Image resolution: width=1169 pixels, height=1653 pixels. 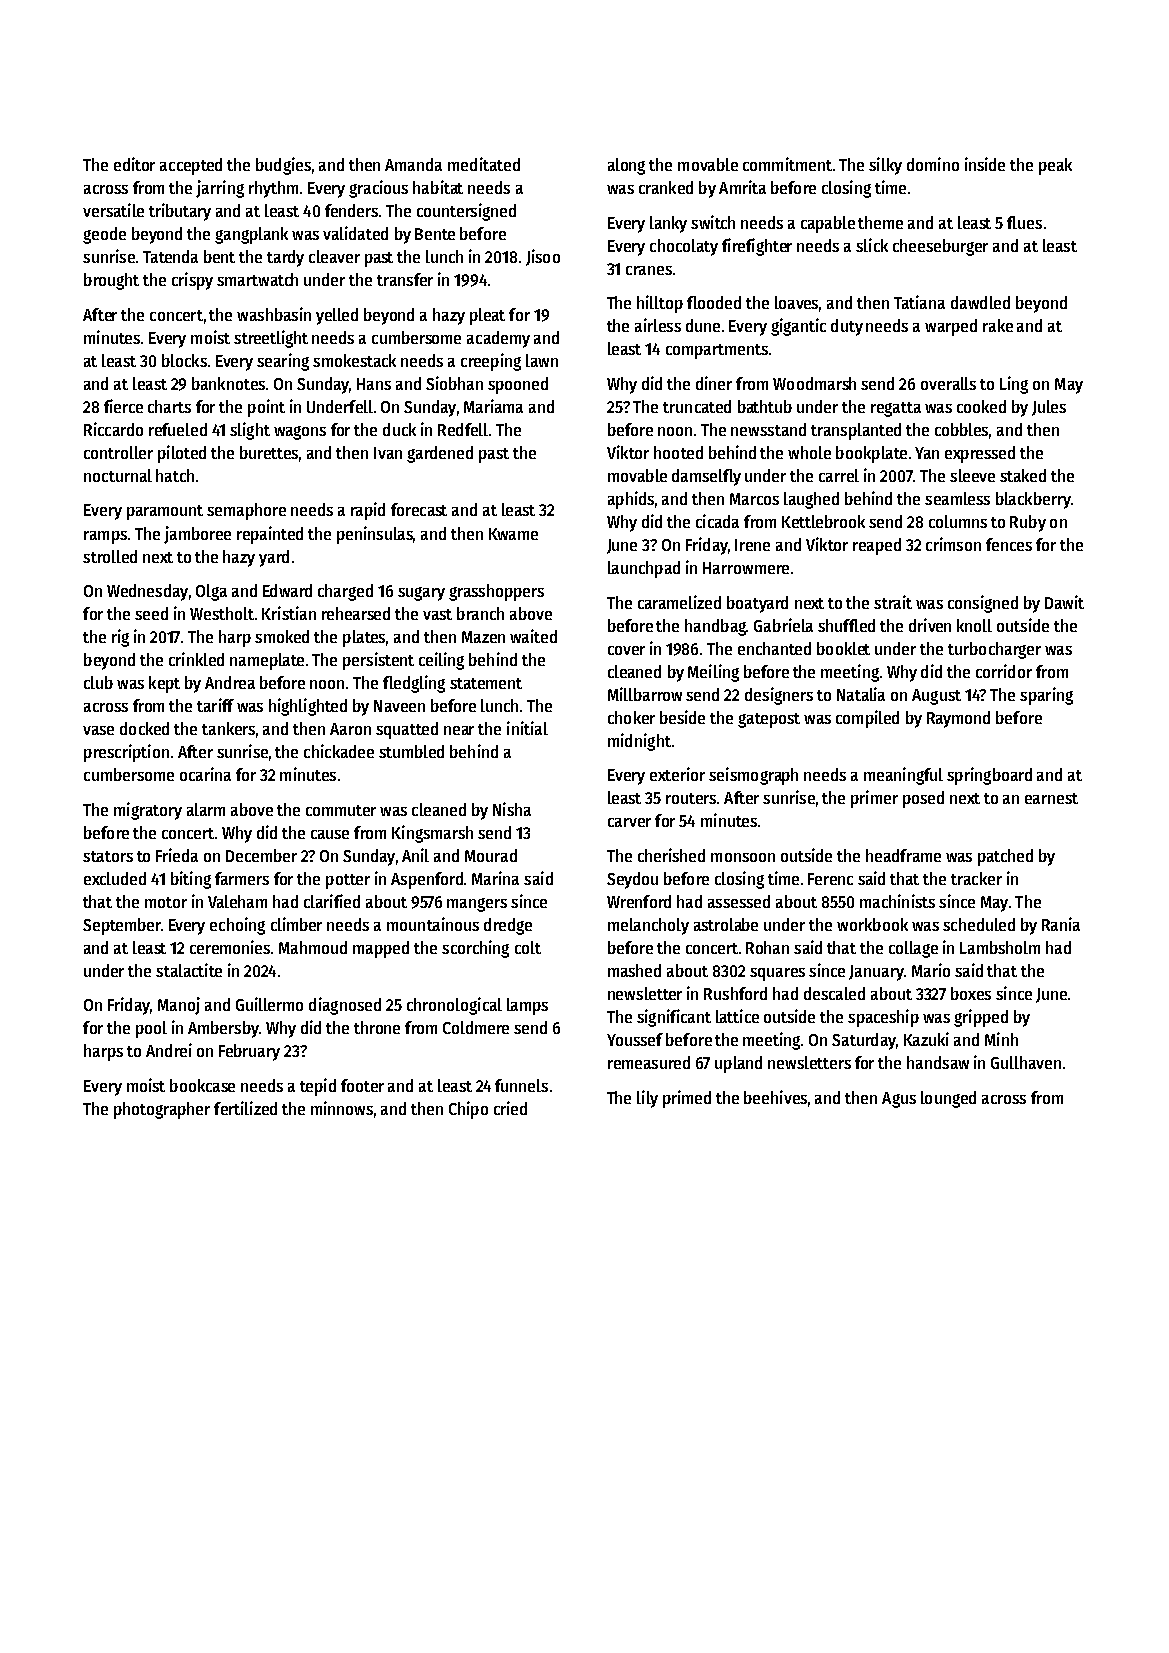 I want to click on dawdled, so click(x=980, y=302).
